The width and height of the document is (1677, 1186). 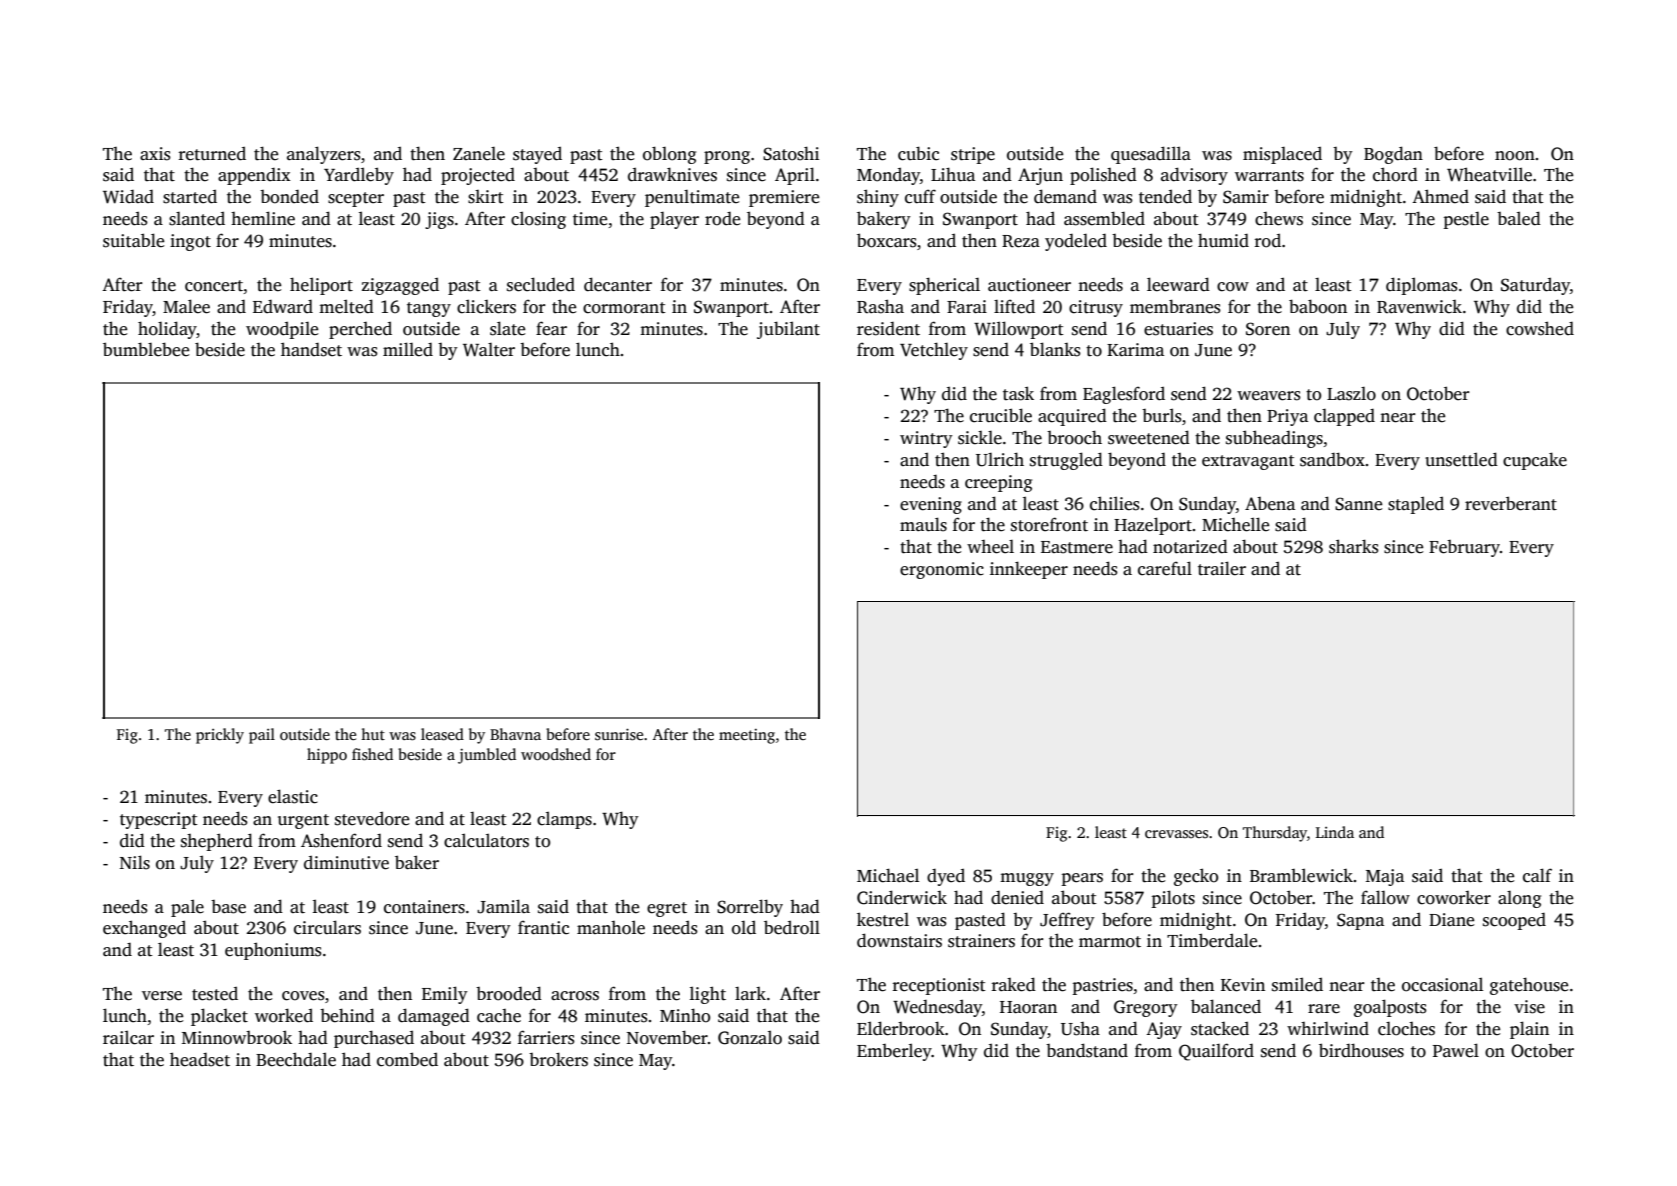 What do you see at coordinates (296, 1059) in the document?
I see `Beechdale` at bounding box center [296, 1059].
